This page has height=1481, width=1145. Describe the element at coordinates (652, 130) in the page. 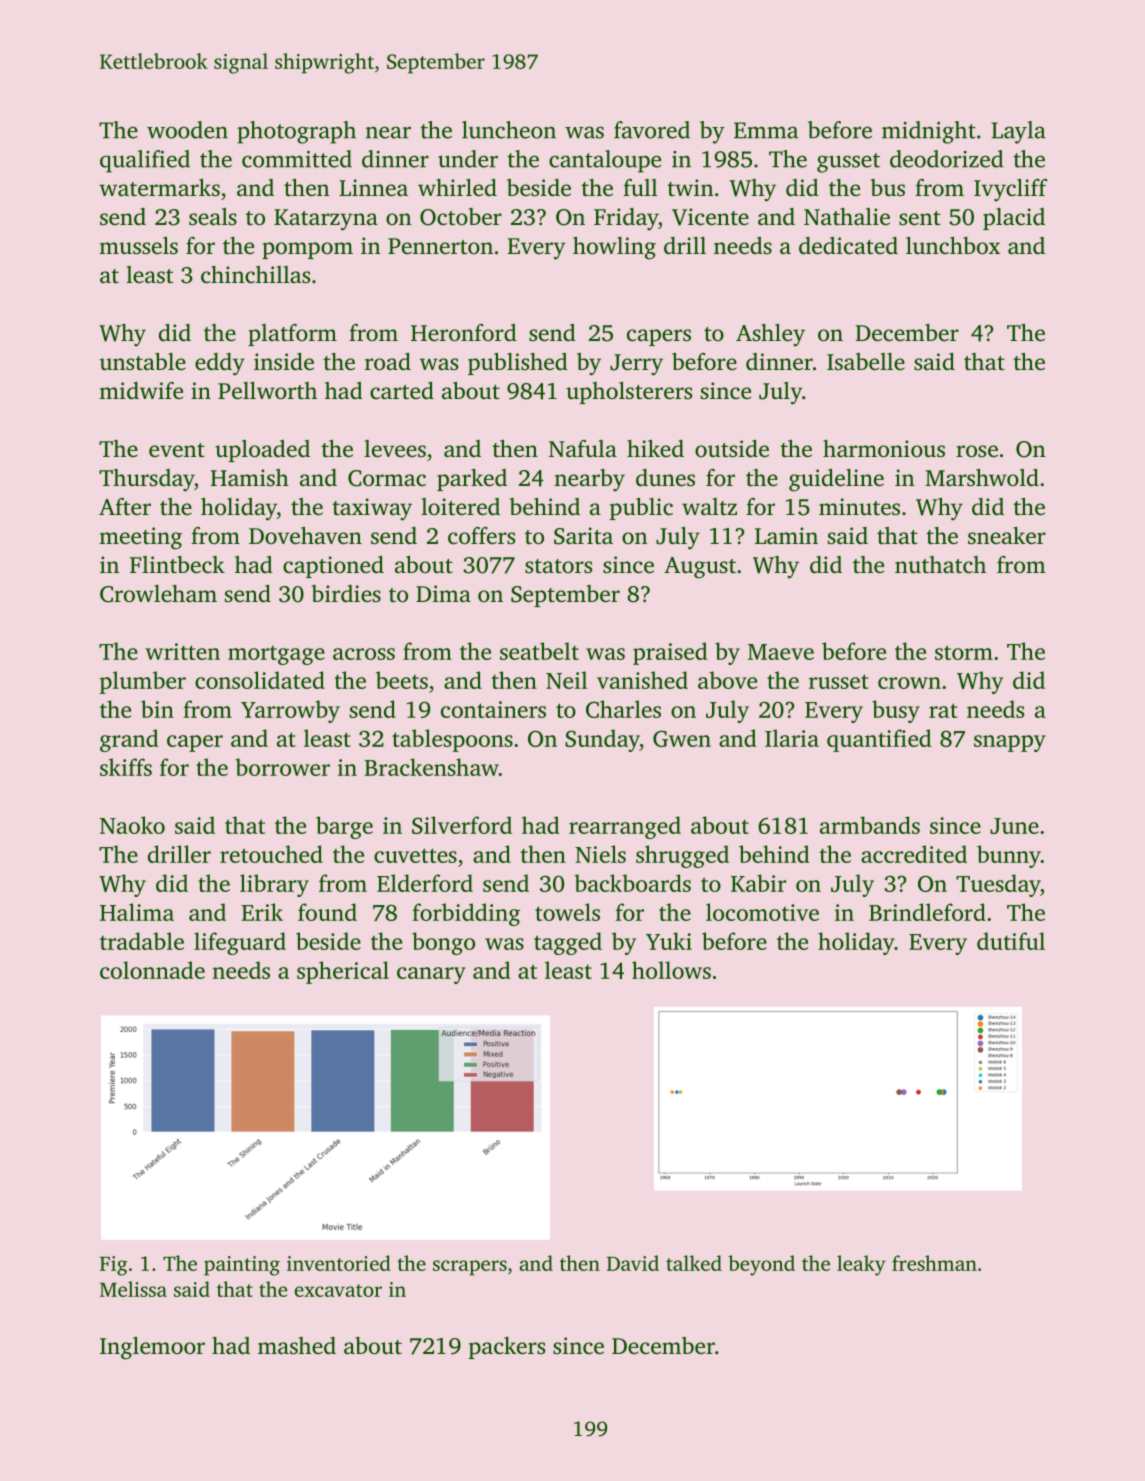

I see `favored` at that location.
